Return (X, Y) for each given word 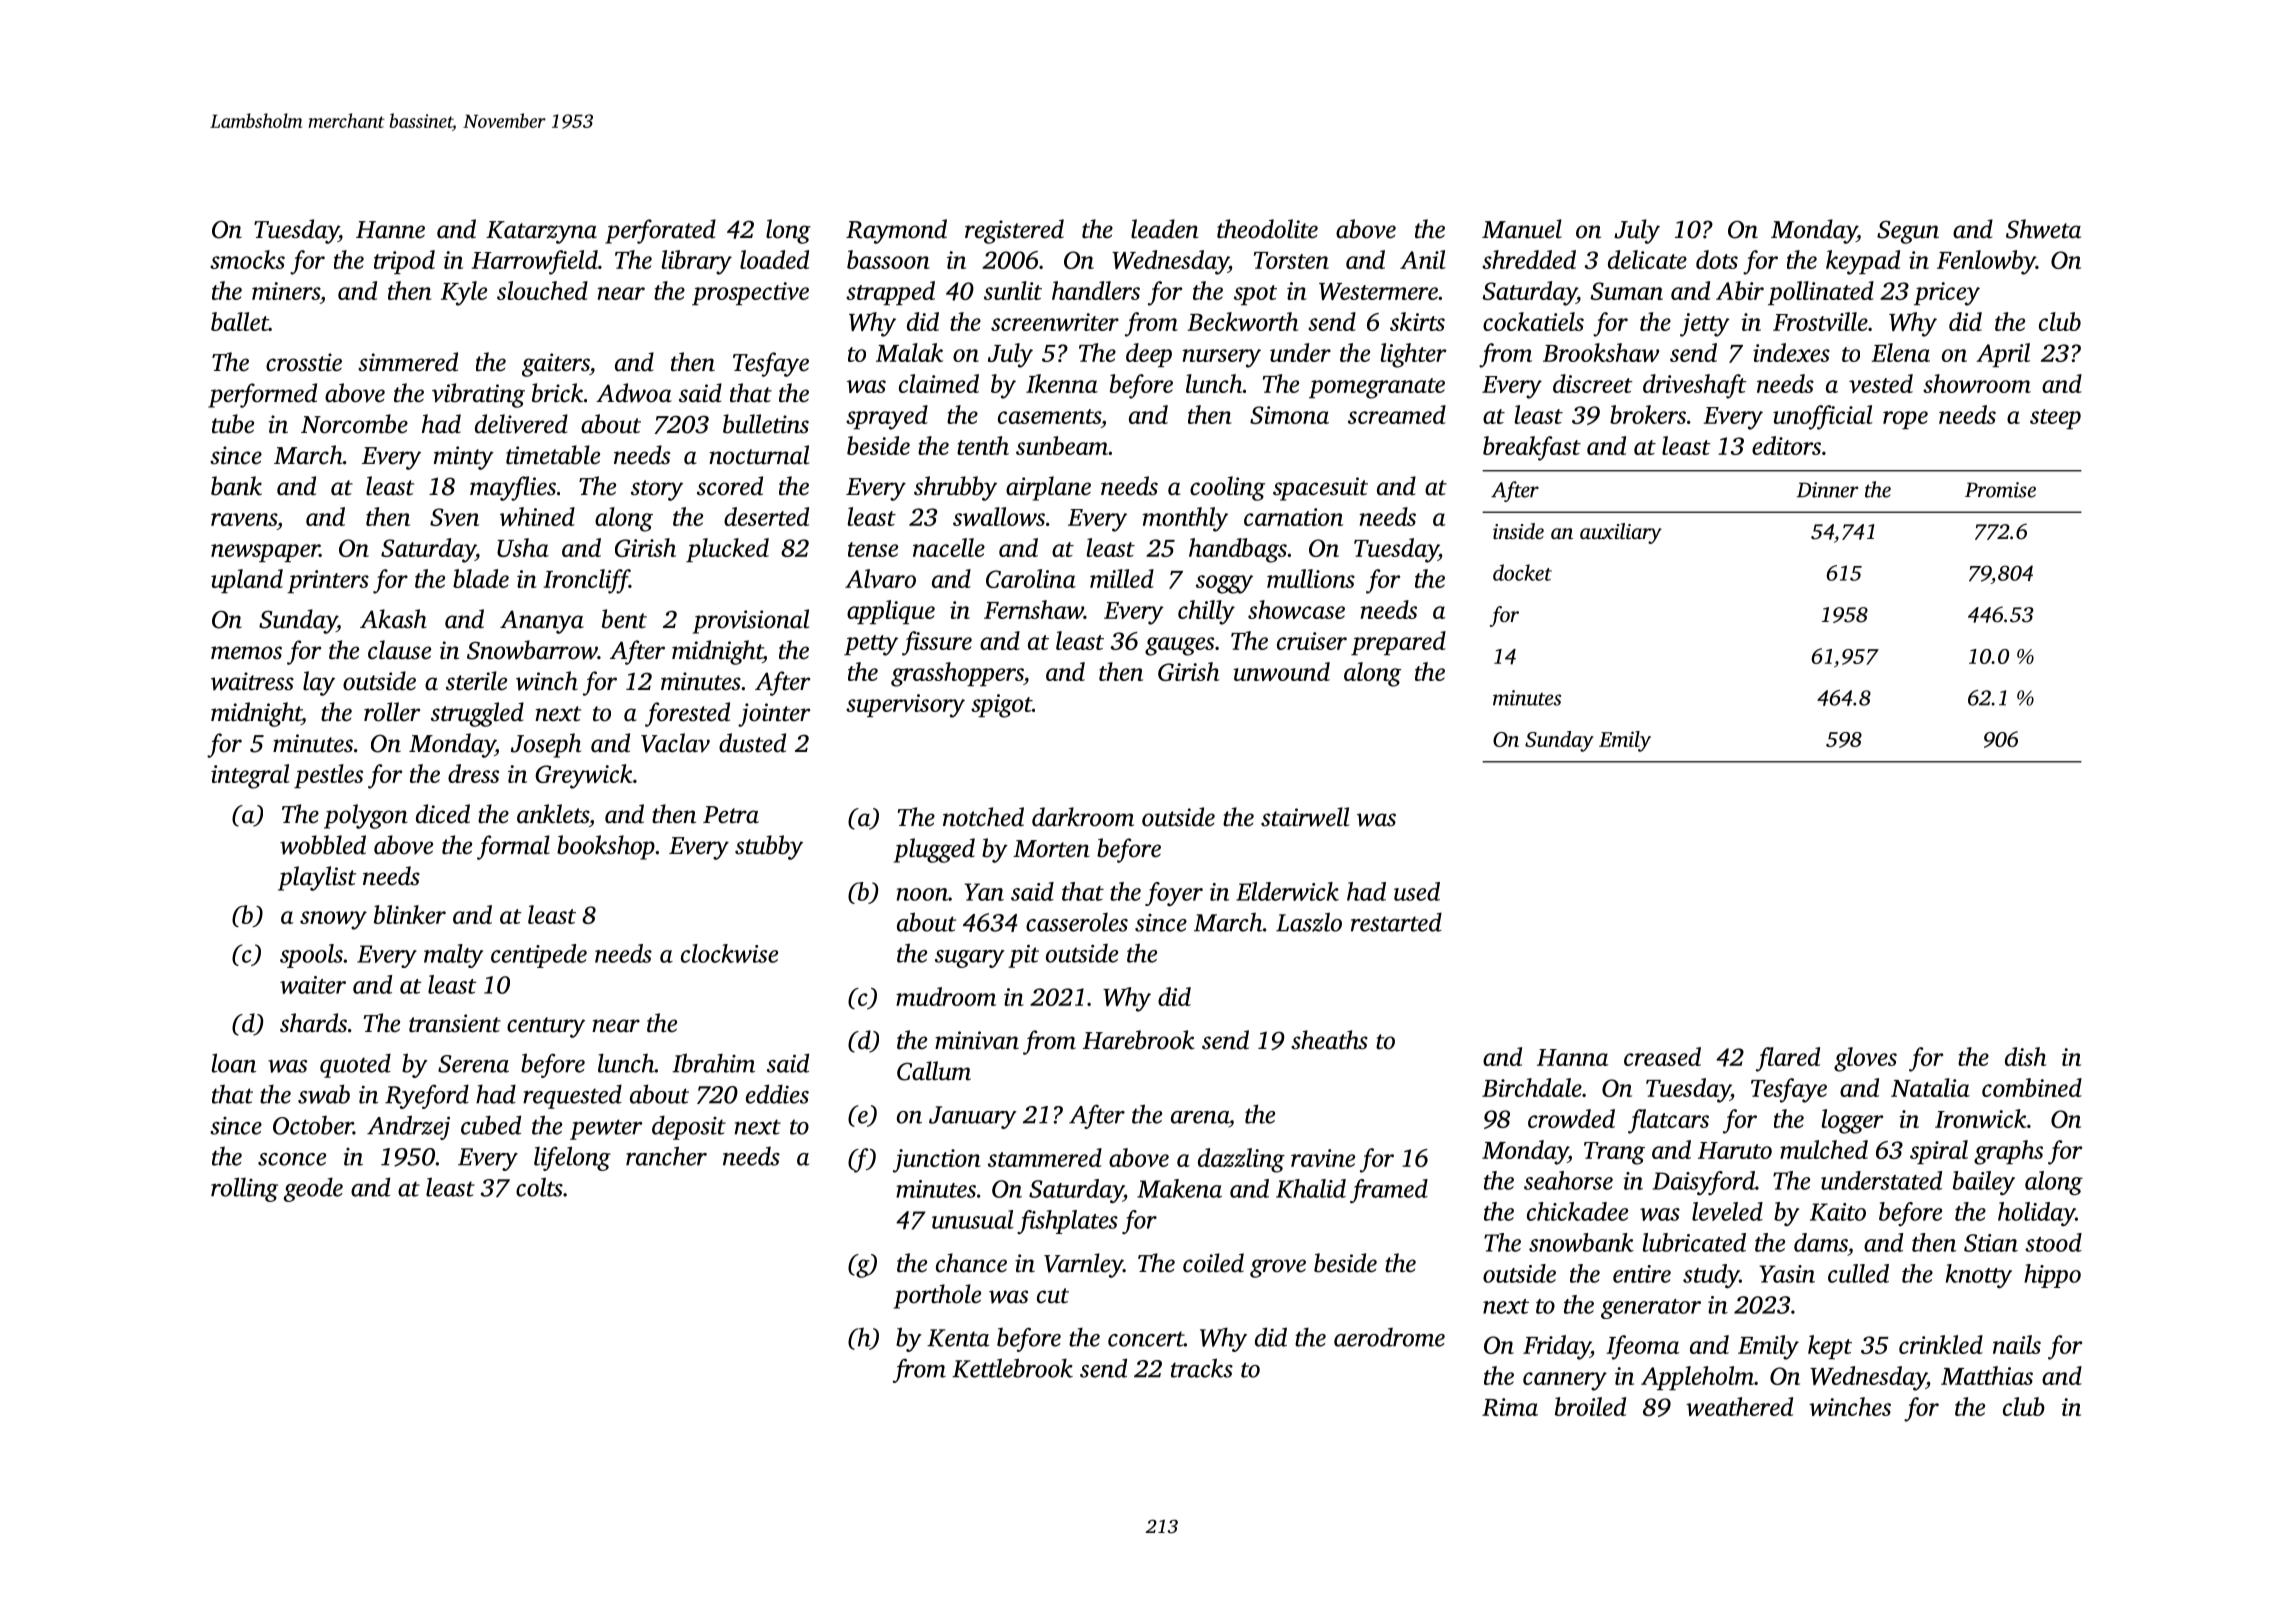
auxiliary (1621, 533)
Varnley (1083, 1265)
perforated (660, 231)
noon (922, 894)
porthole (937, 1296)
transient (455, 1023)
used (1417, 891)
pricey (1947, 294)
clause (399, 650)
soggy (1224, 584)
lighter (1413, 355)
